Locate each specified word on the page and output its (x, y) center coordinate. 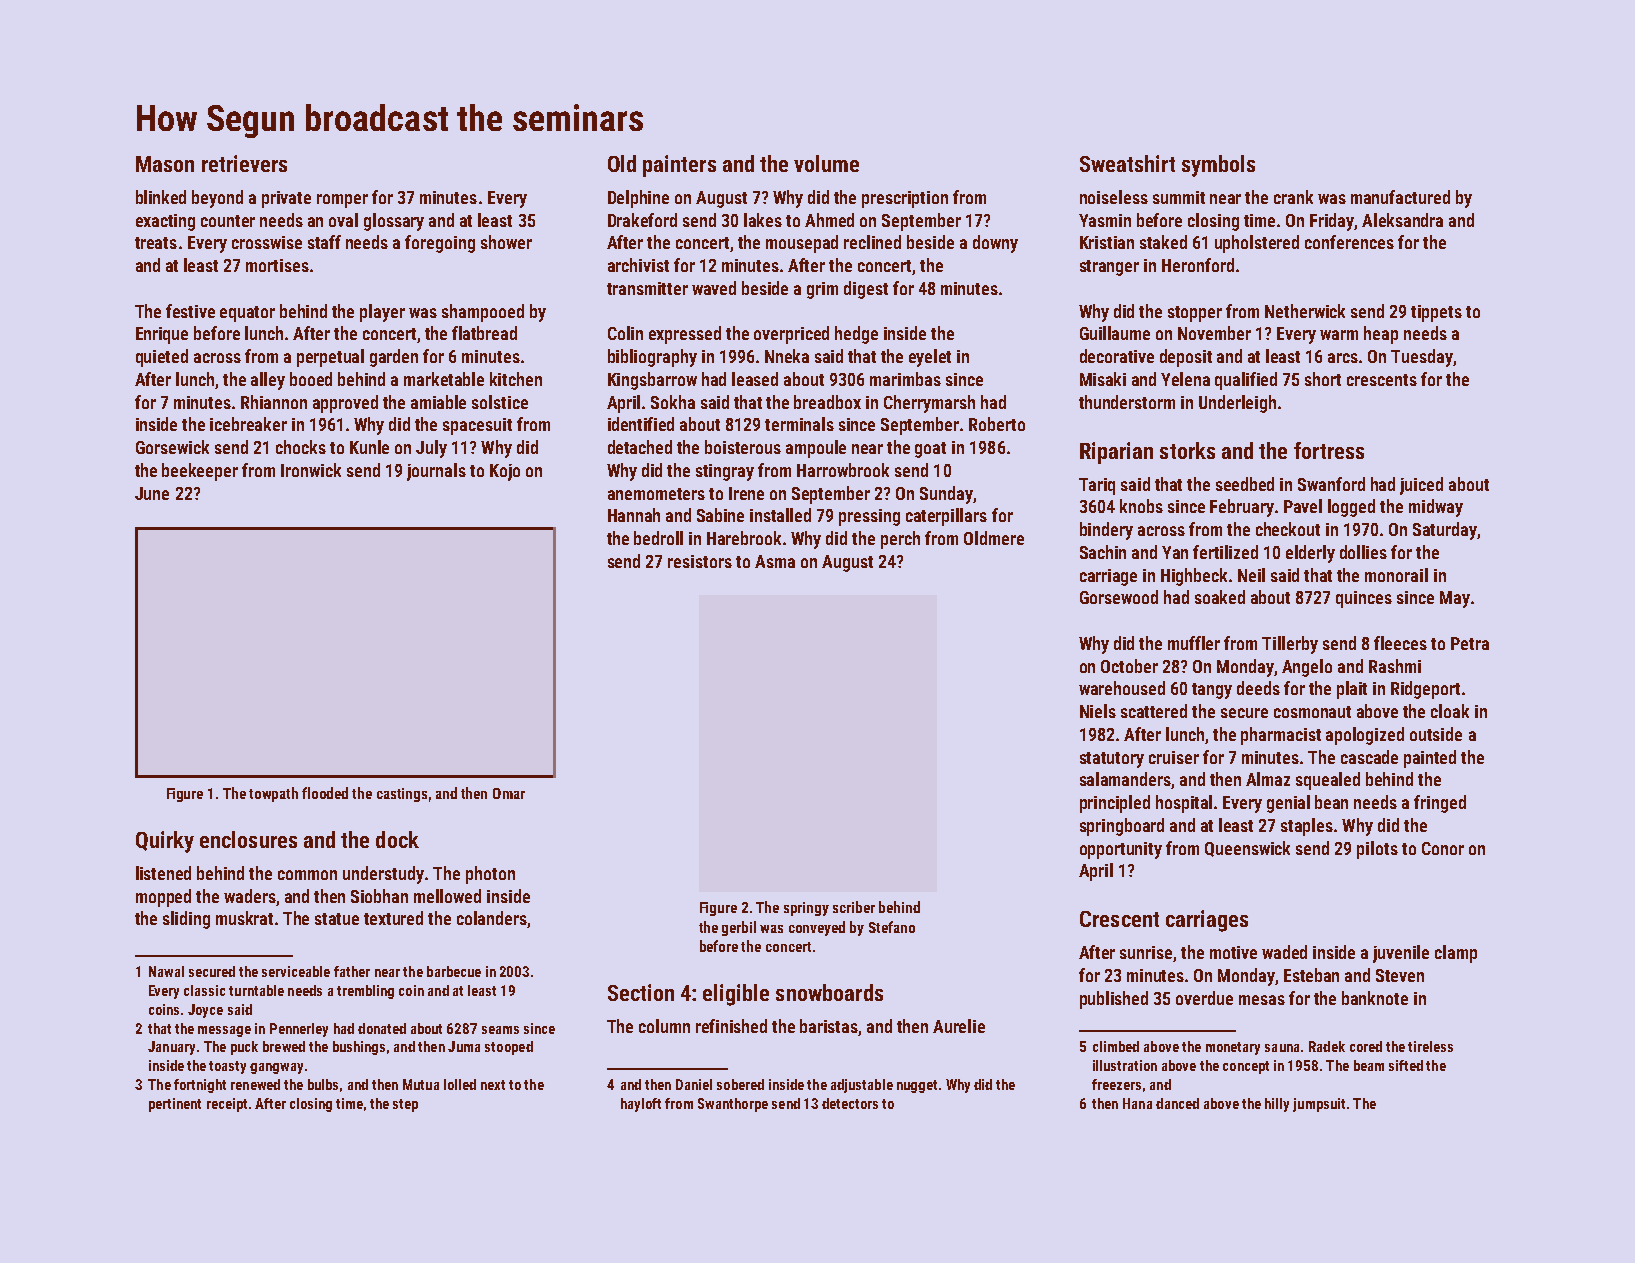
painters (679, 166)
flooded (325, 793)
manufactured (1400, 197)
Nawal (166, 971)
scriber (854, 907)
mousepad (802, 244)
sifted (1406, 1065)
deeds (1258, 688)
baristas (829, 1027)
